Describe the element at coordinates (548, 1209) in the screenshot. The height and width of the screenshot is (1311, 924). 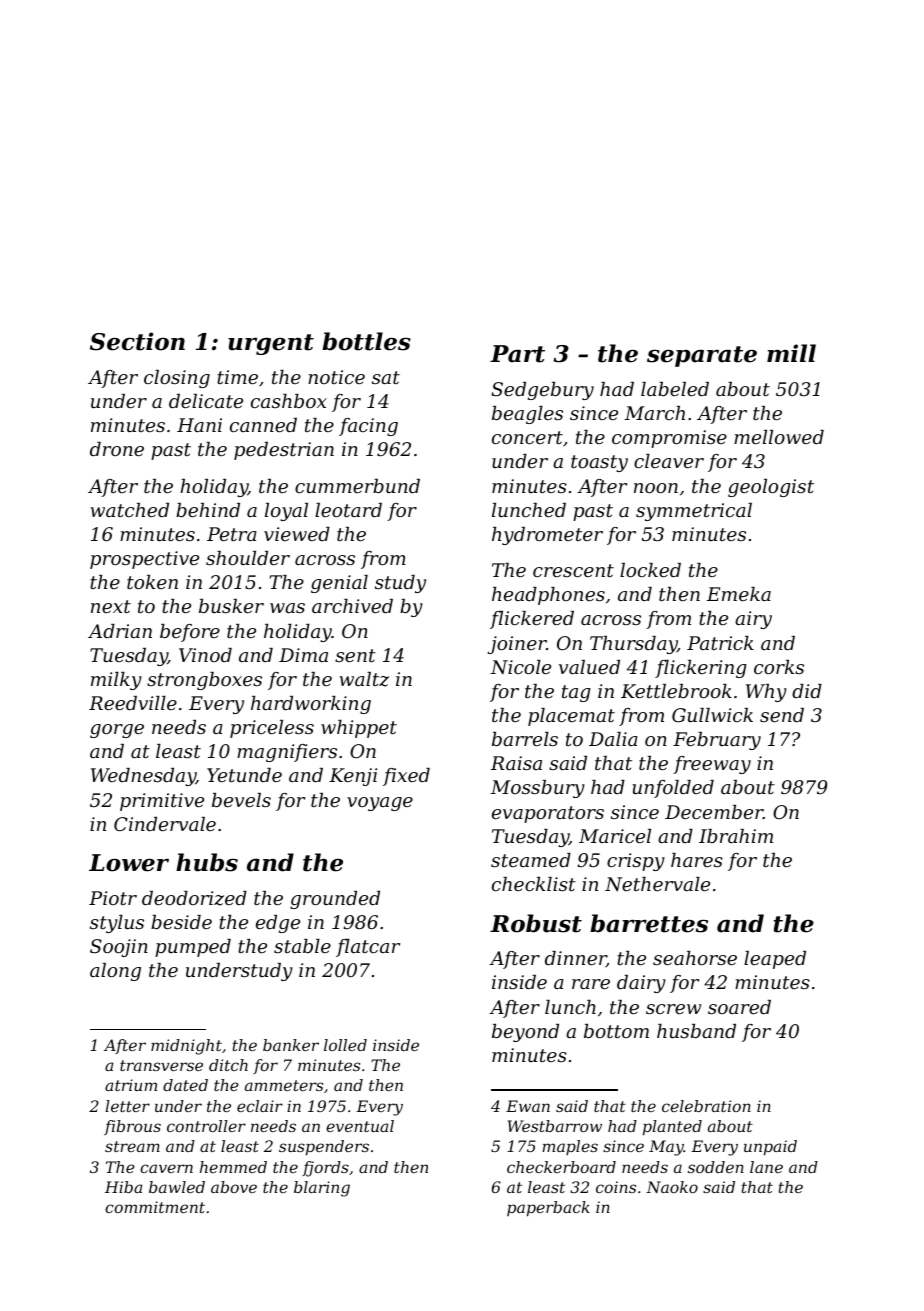
I see `paperback` at that location.
